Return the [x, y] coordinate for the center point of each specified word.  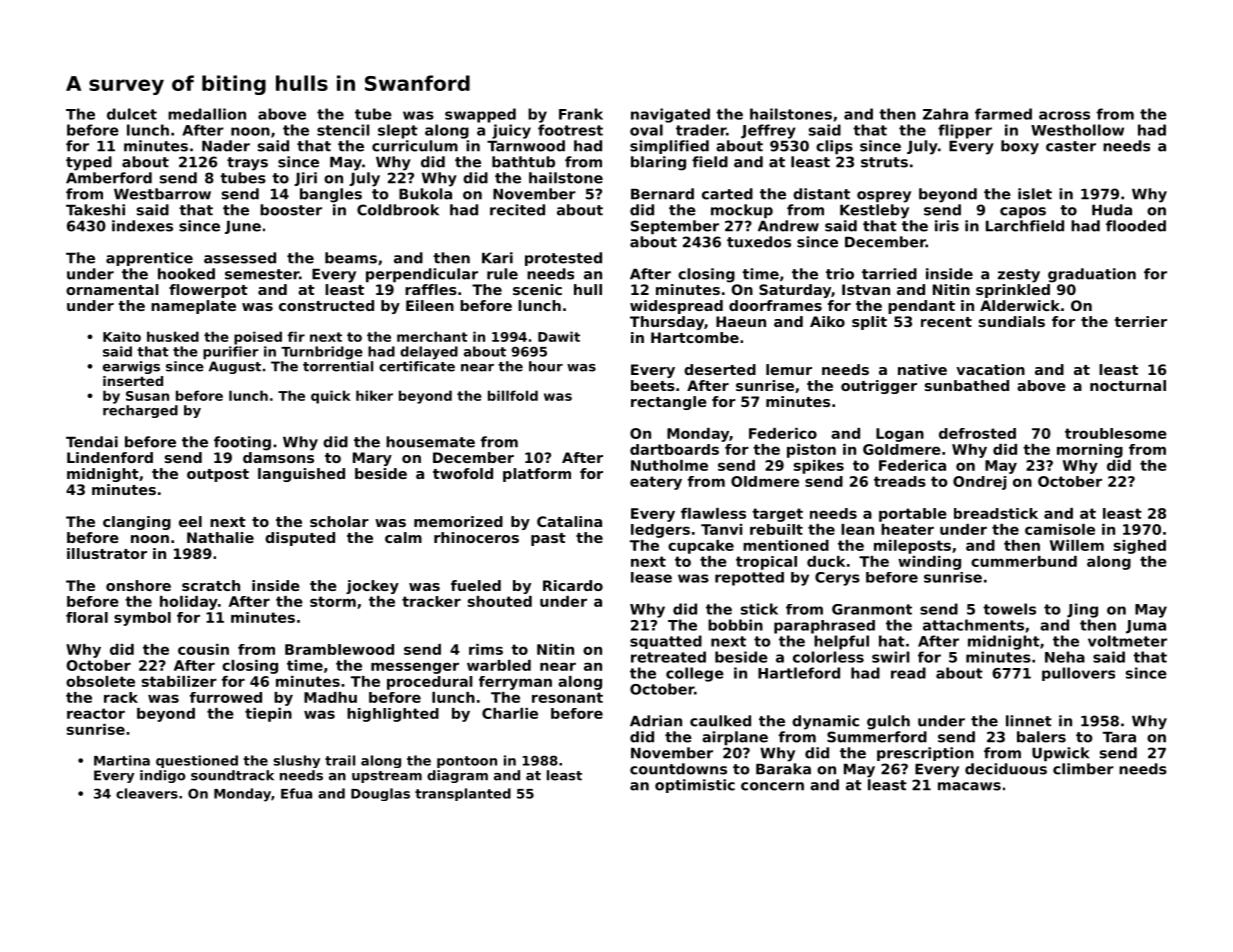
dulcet [132, 114]
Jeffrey [768, 131]
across [1064, 115]
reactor [96, 713]
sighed [1140, 547]
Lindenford [110, 457]
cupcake [701, 547]
